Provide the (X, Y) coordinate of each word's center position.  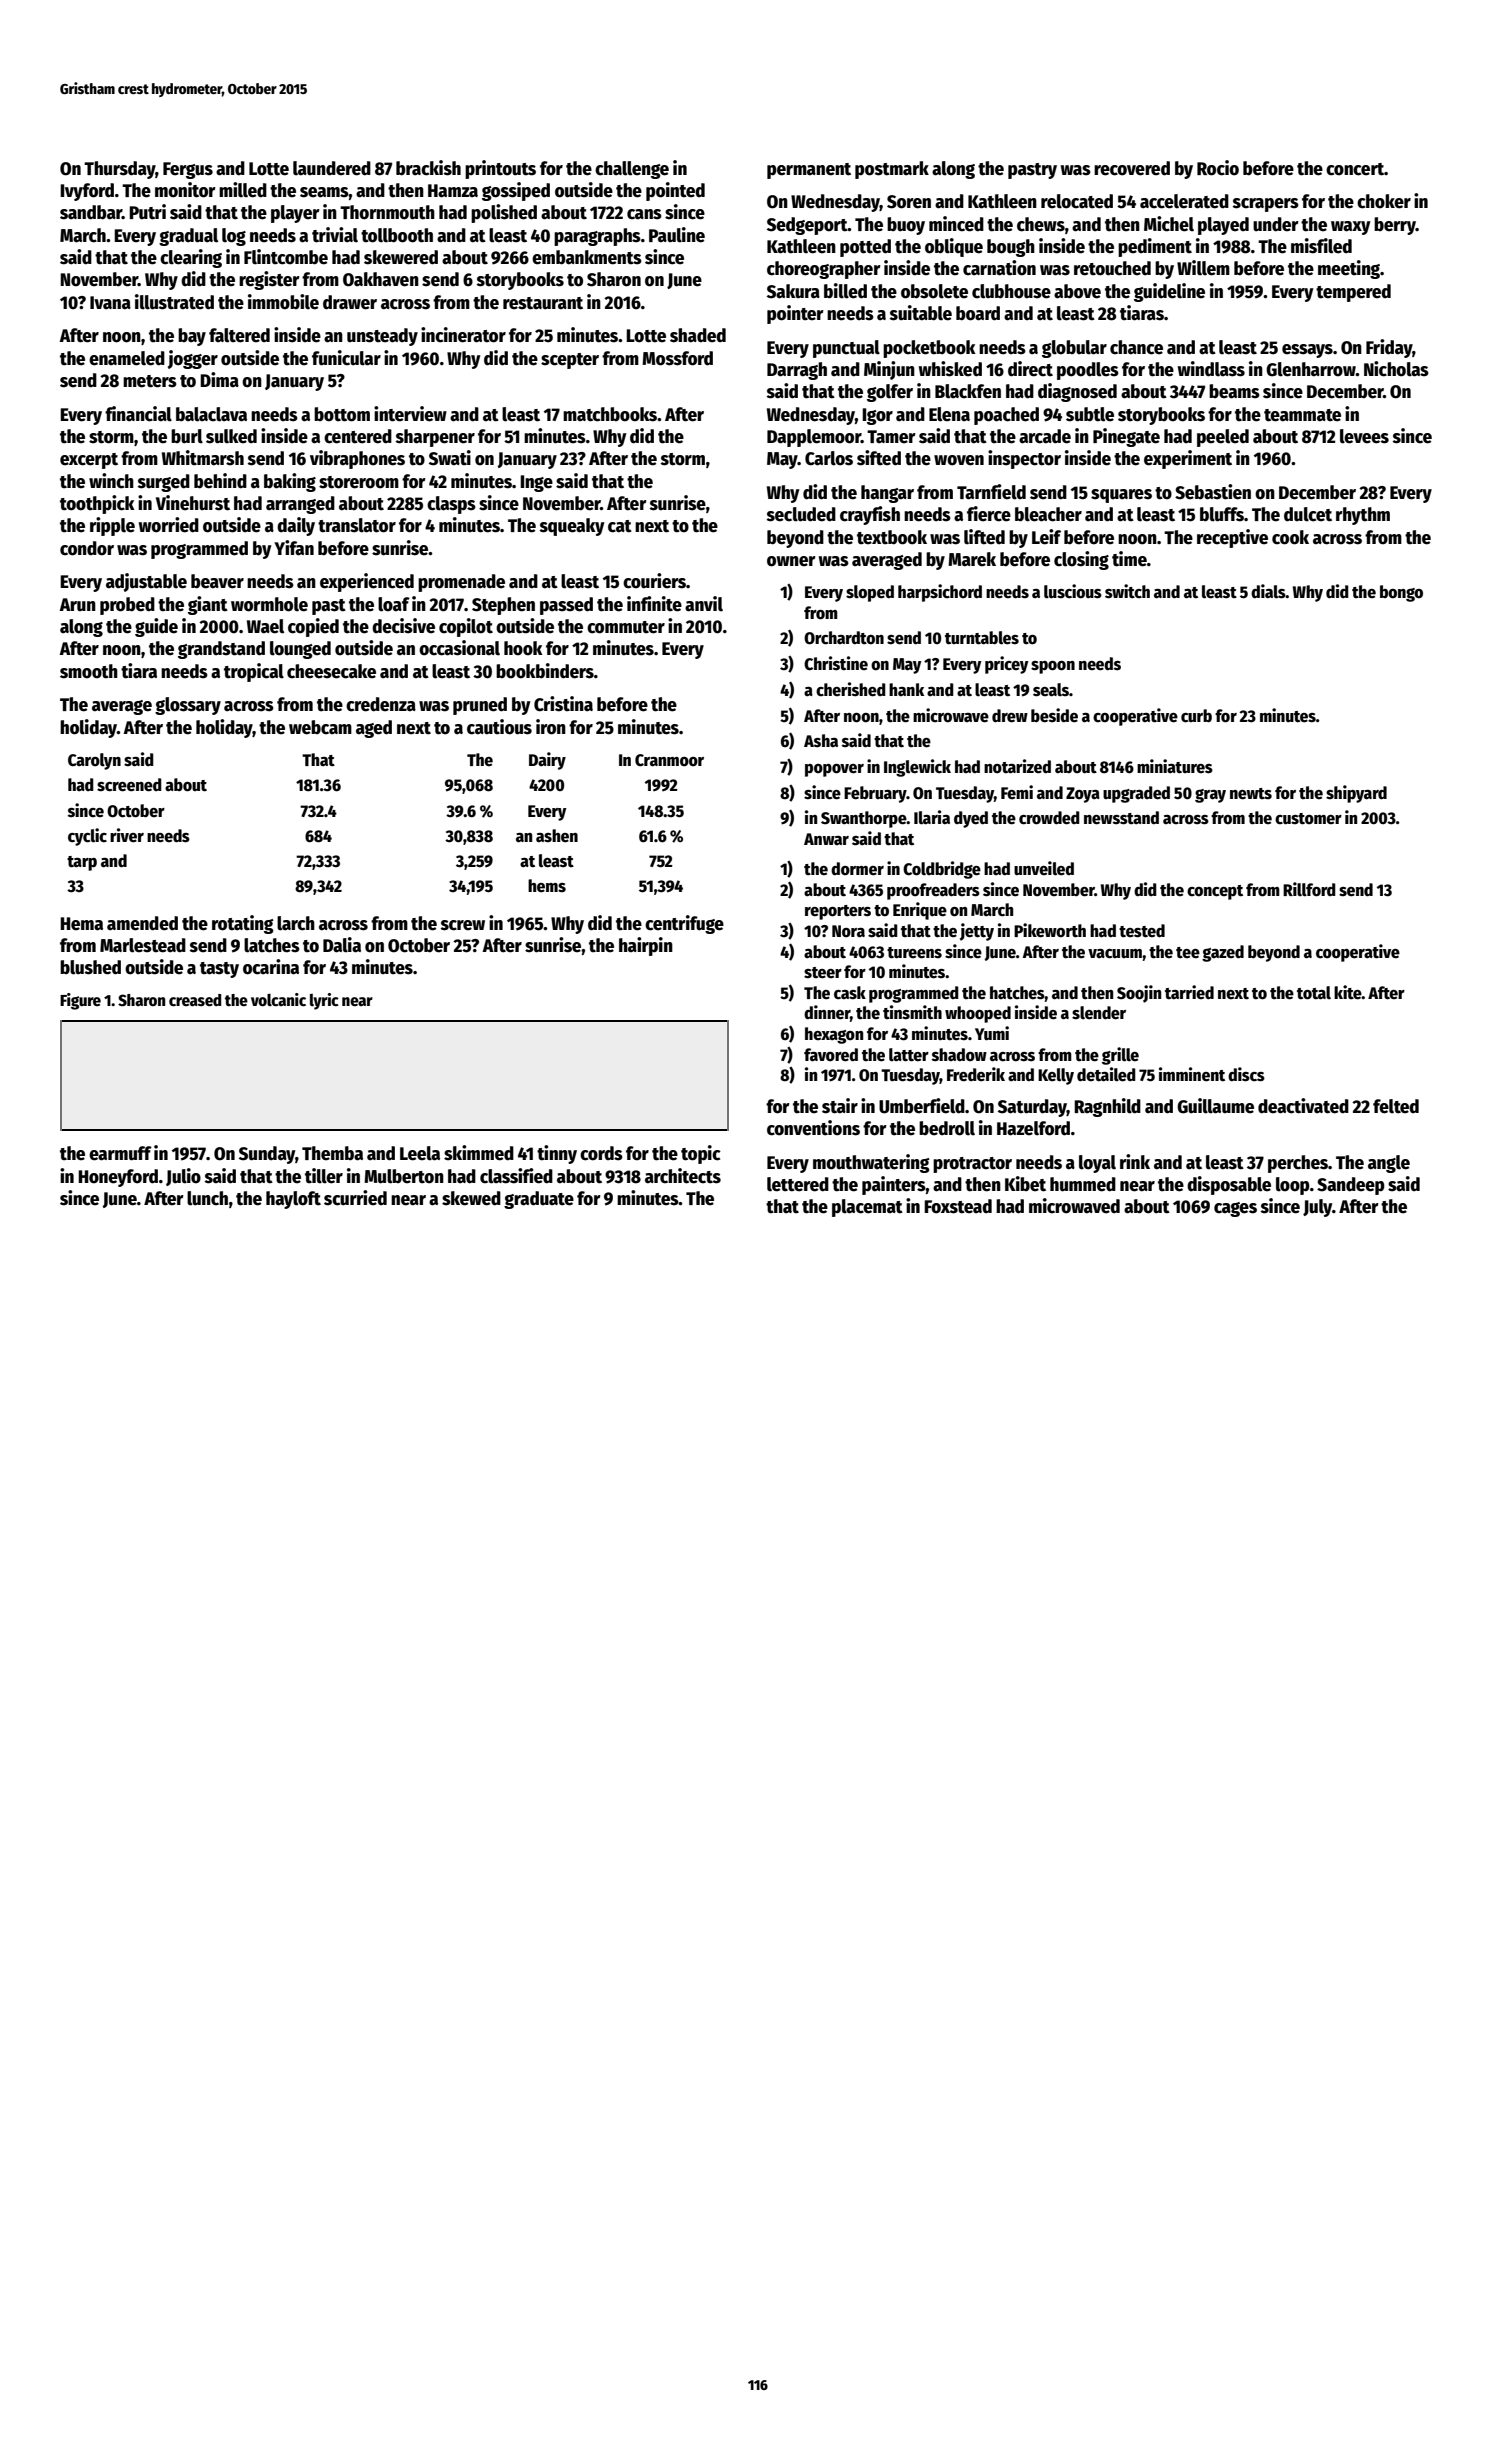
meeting (1349, 269)
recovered (1132, 168)
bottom (342, 414)
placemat (867, 1208)
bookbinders (545, 671)
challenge (632, 170)
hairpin (646, 946)
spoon (1053, 667)
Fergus (188, 170)
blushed (90, 967)
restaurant (543, 303)
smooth (89, 671)
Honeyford (118, 1178)
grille (1120, 1056)
